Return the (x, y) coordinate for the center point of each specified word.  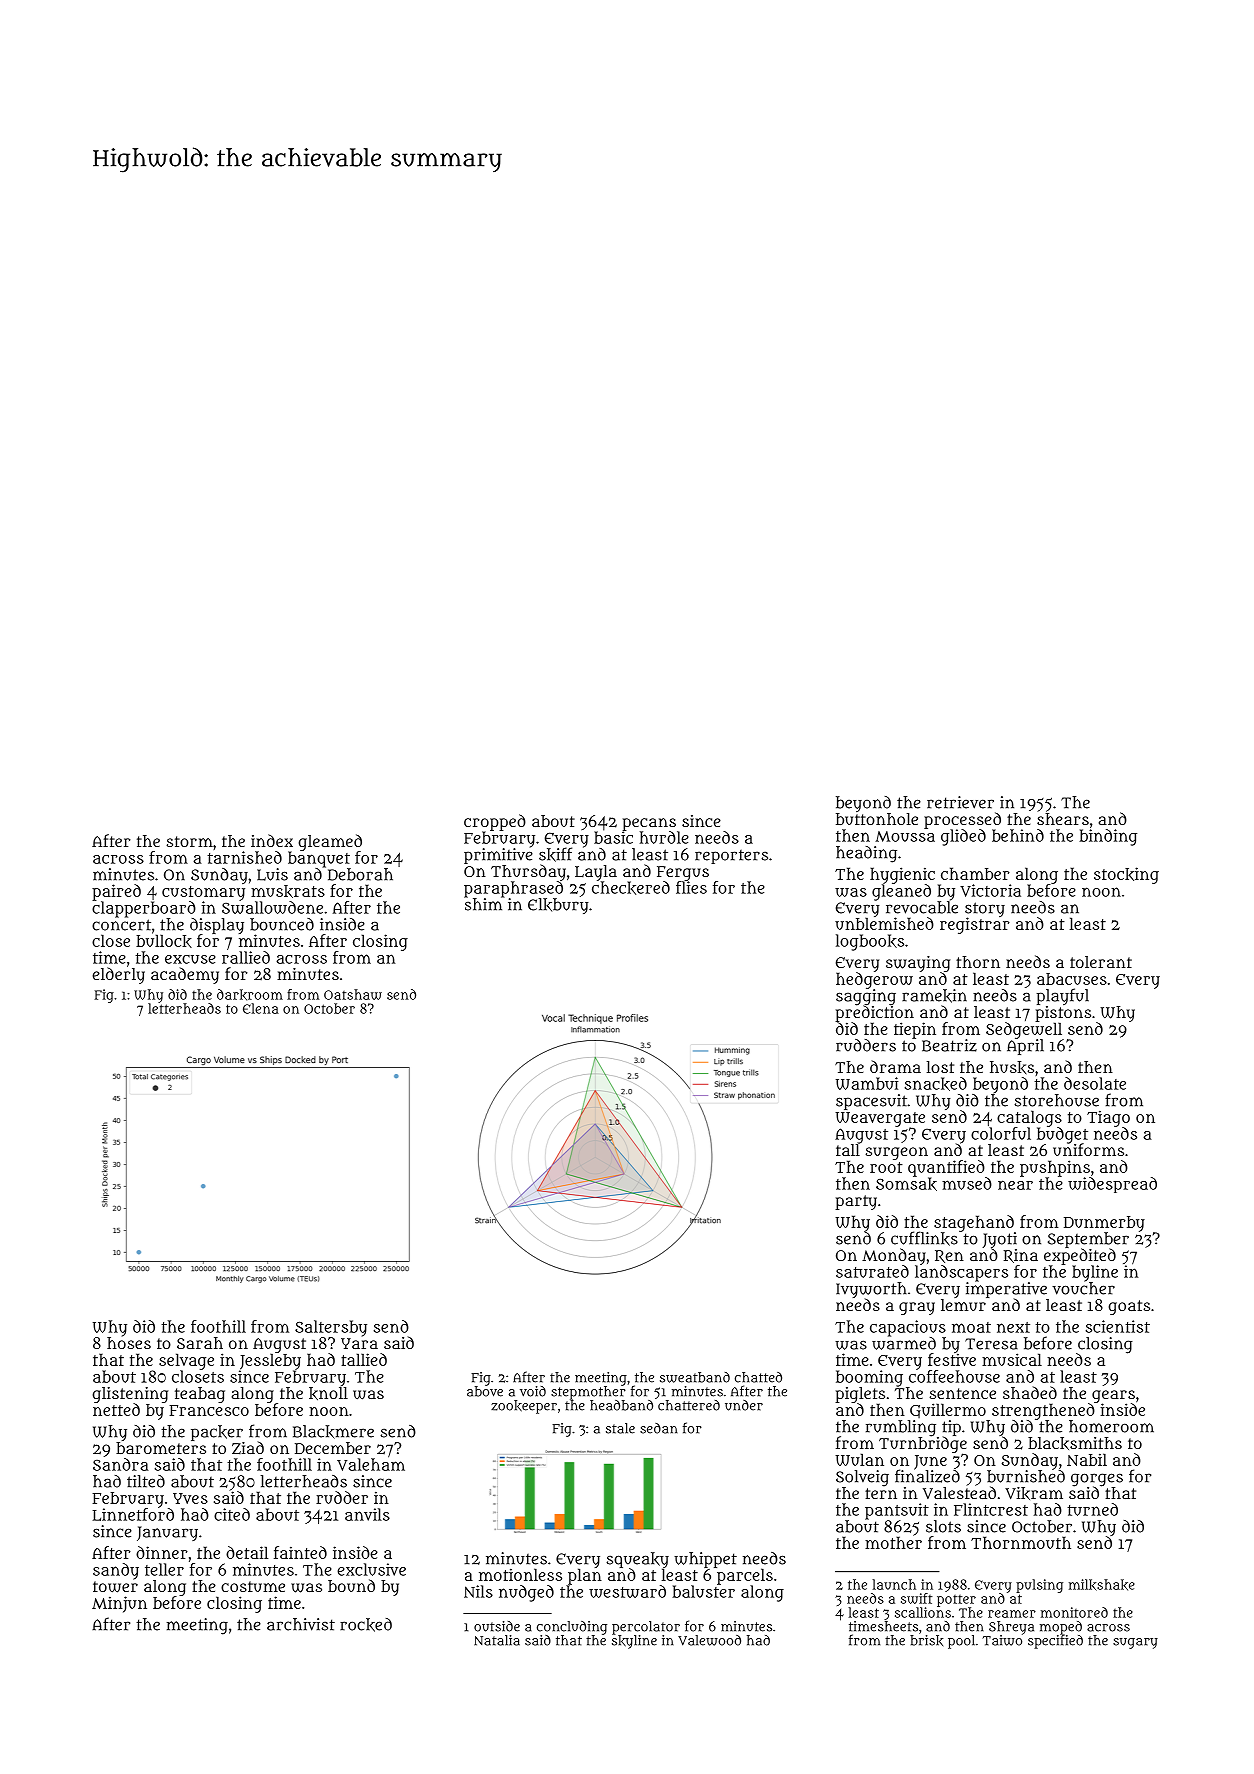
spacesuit (871, 1102)
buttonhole (877, 819)
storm (189, 841)
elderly (118, 975)
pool (961, 1642)
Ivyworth (871, 1290)
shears (1063, 819)
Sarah (200, 1343)
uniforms (1088, 1150)
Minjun (119, 1604)
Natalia (497, 1640)
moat (971, 1327)
